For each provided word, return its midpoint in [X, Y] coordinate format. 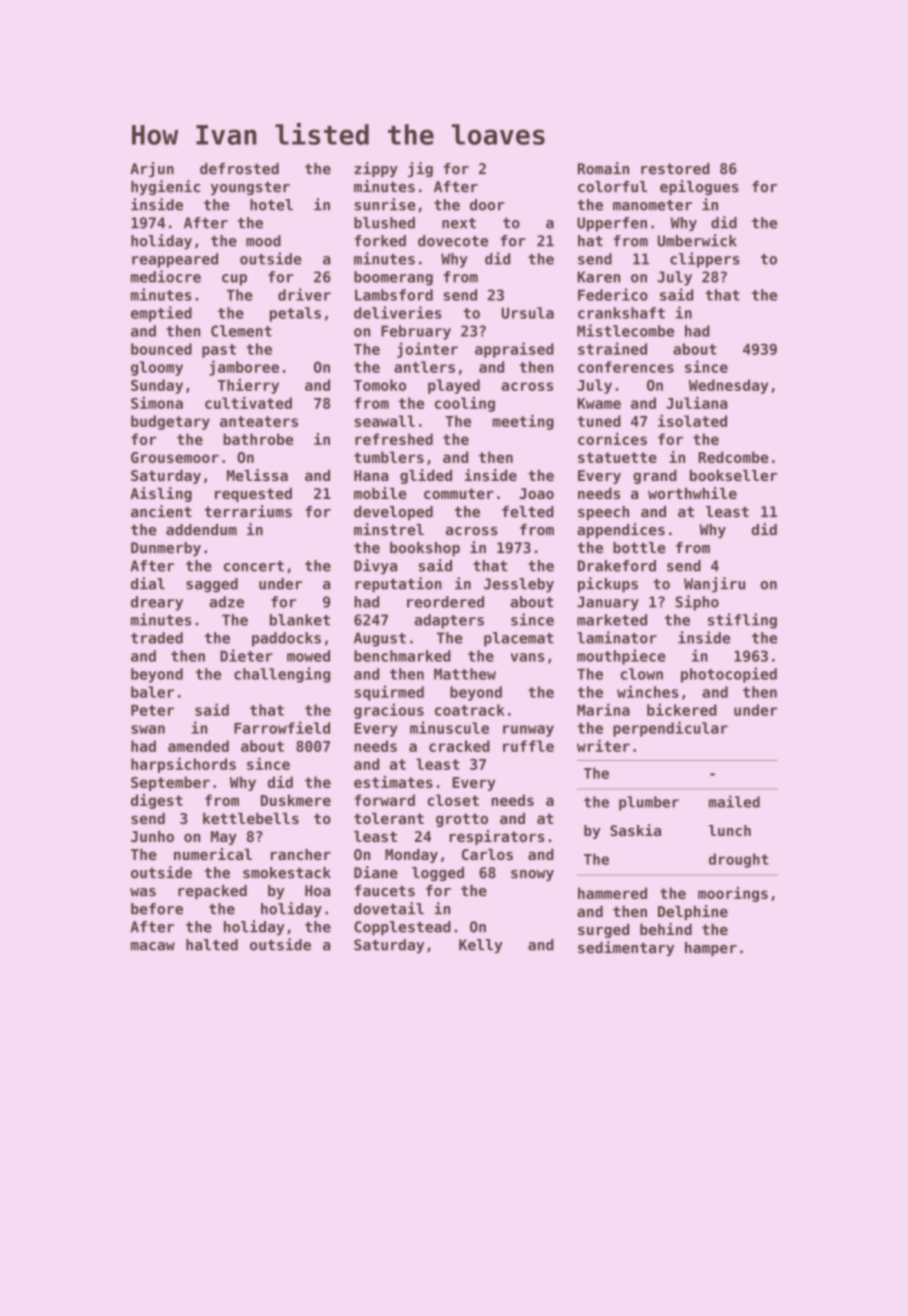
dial [148, 583]
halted [212, 945]
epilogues [699, 187]
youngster [250, 188]
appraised [514, 350]
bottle [639, 548]
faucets [385, 891]
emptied [161, 314]
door [487, 205]
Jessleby [519, 585]
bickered [682, 709]
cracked [459, 746]
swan [148, 729]
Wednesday [728, 386]
